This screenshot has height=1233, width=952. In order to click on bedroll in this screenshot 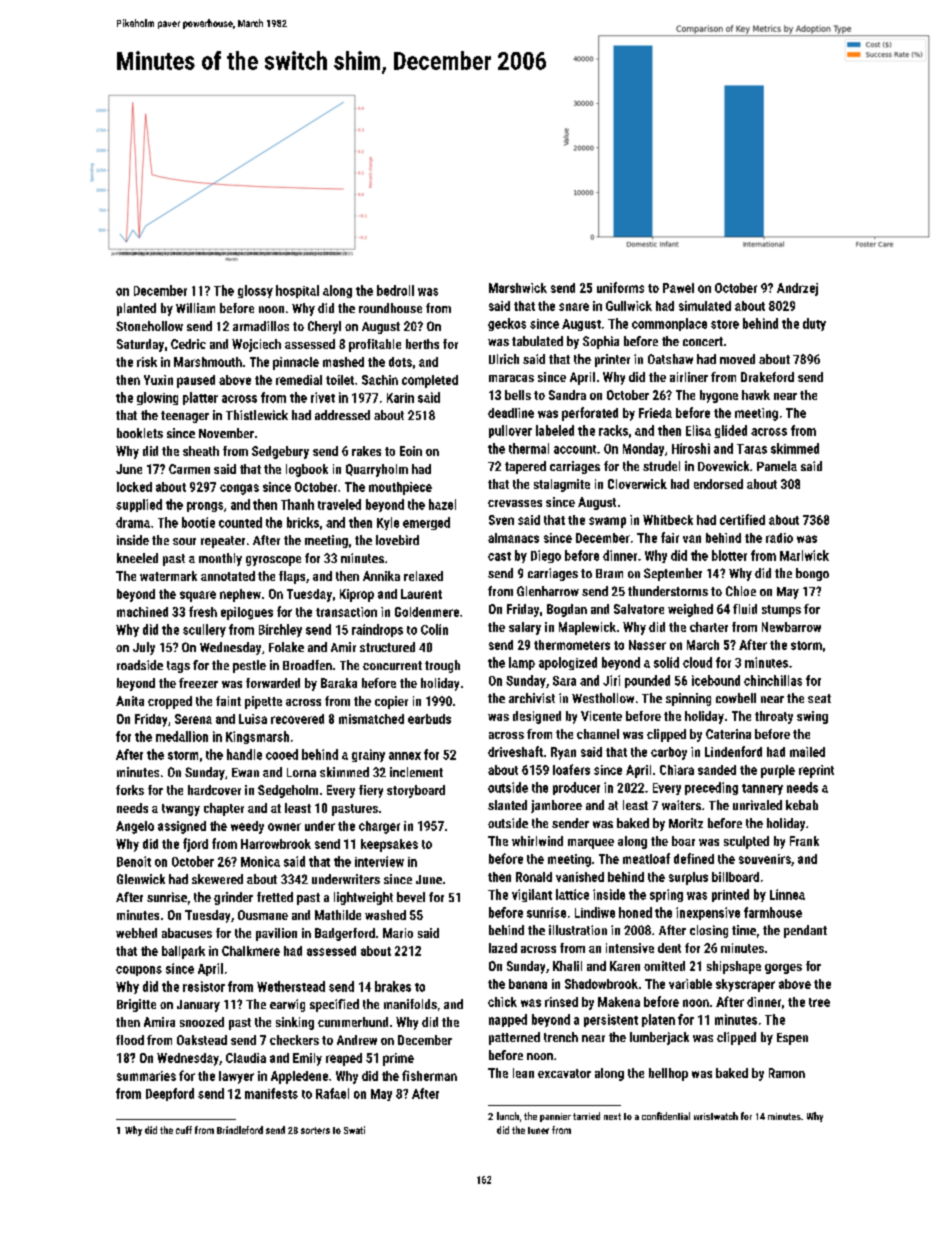, I will do `click(395, 290)`.
